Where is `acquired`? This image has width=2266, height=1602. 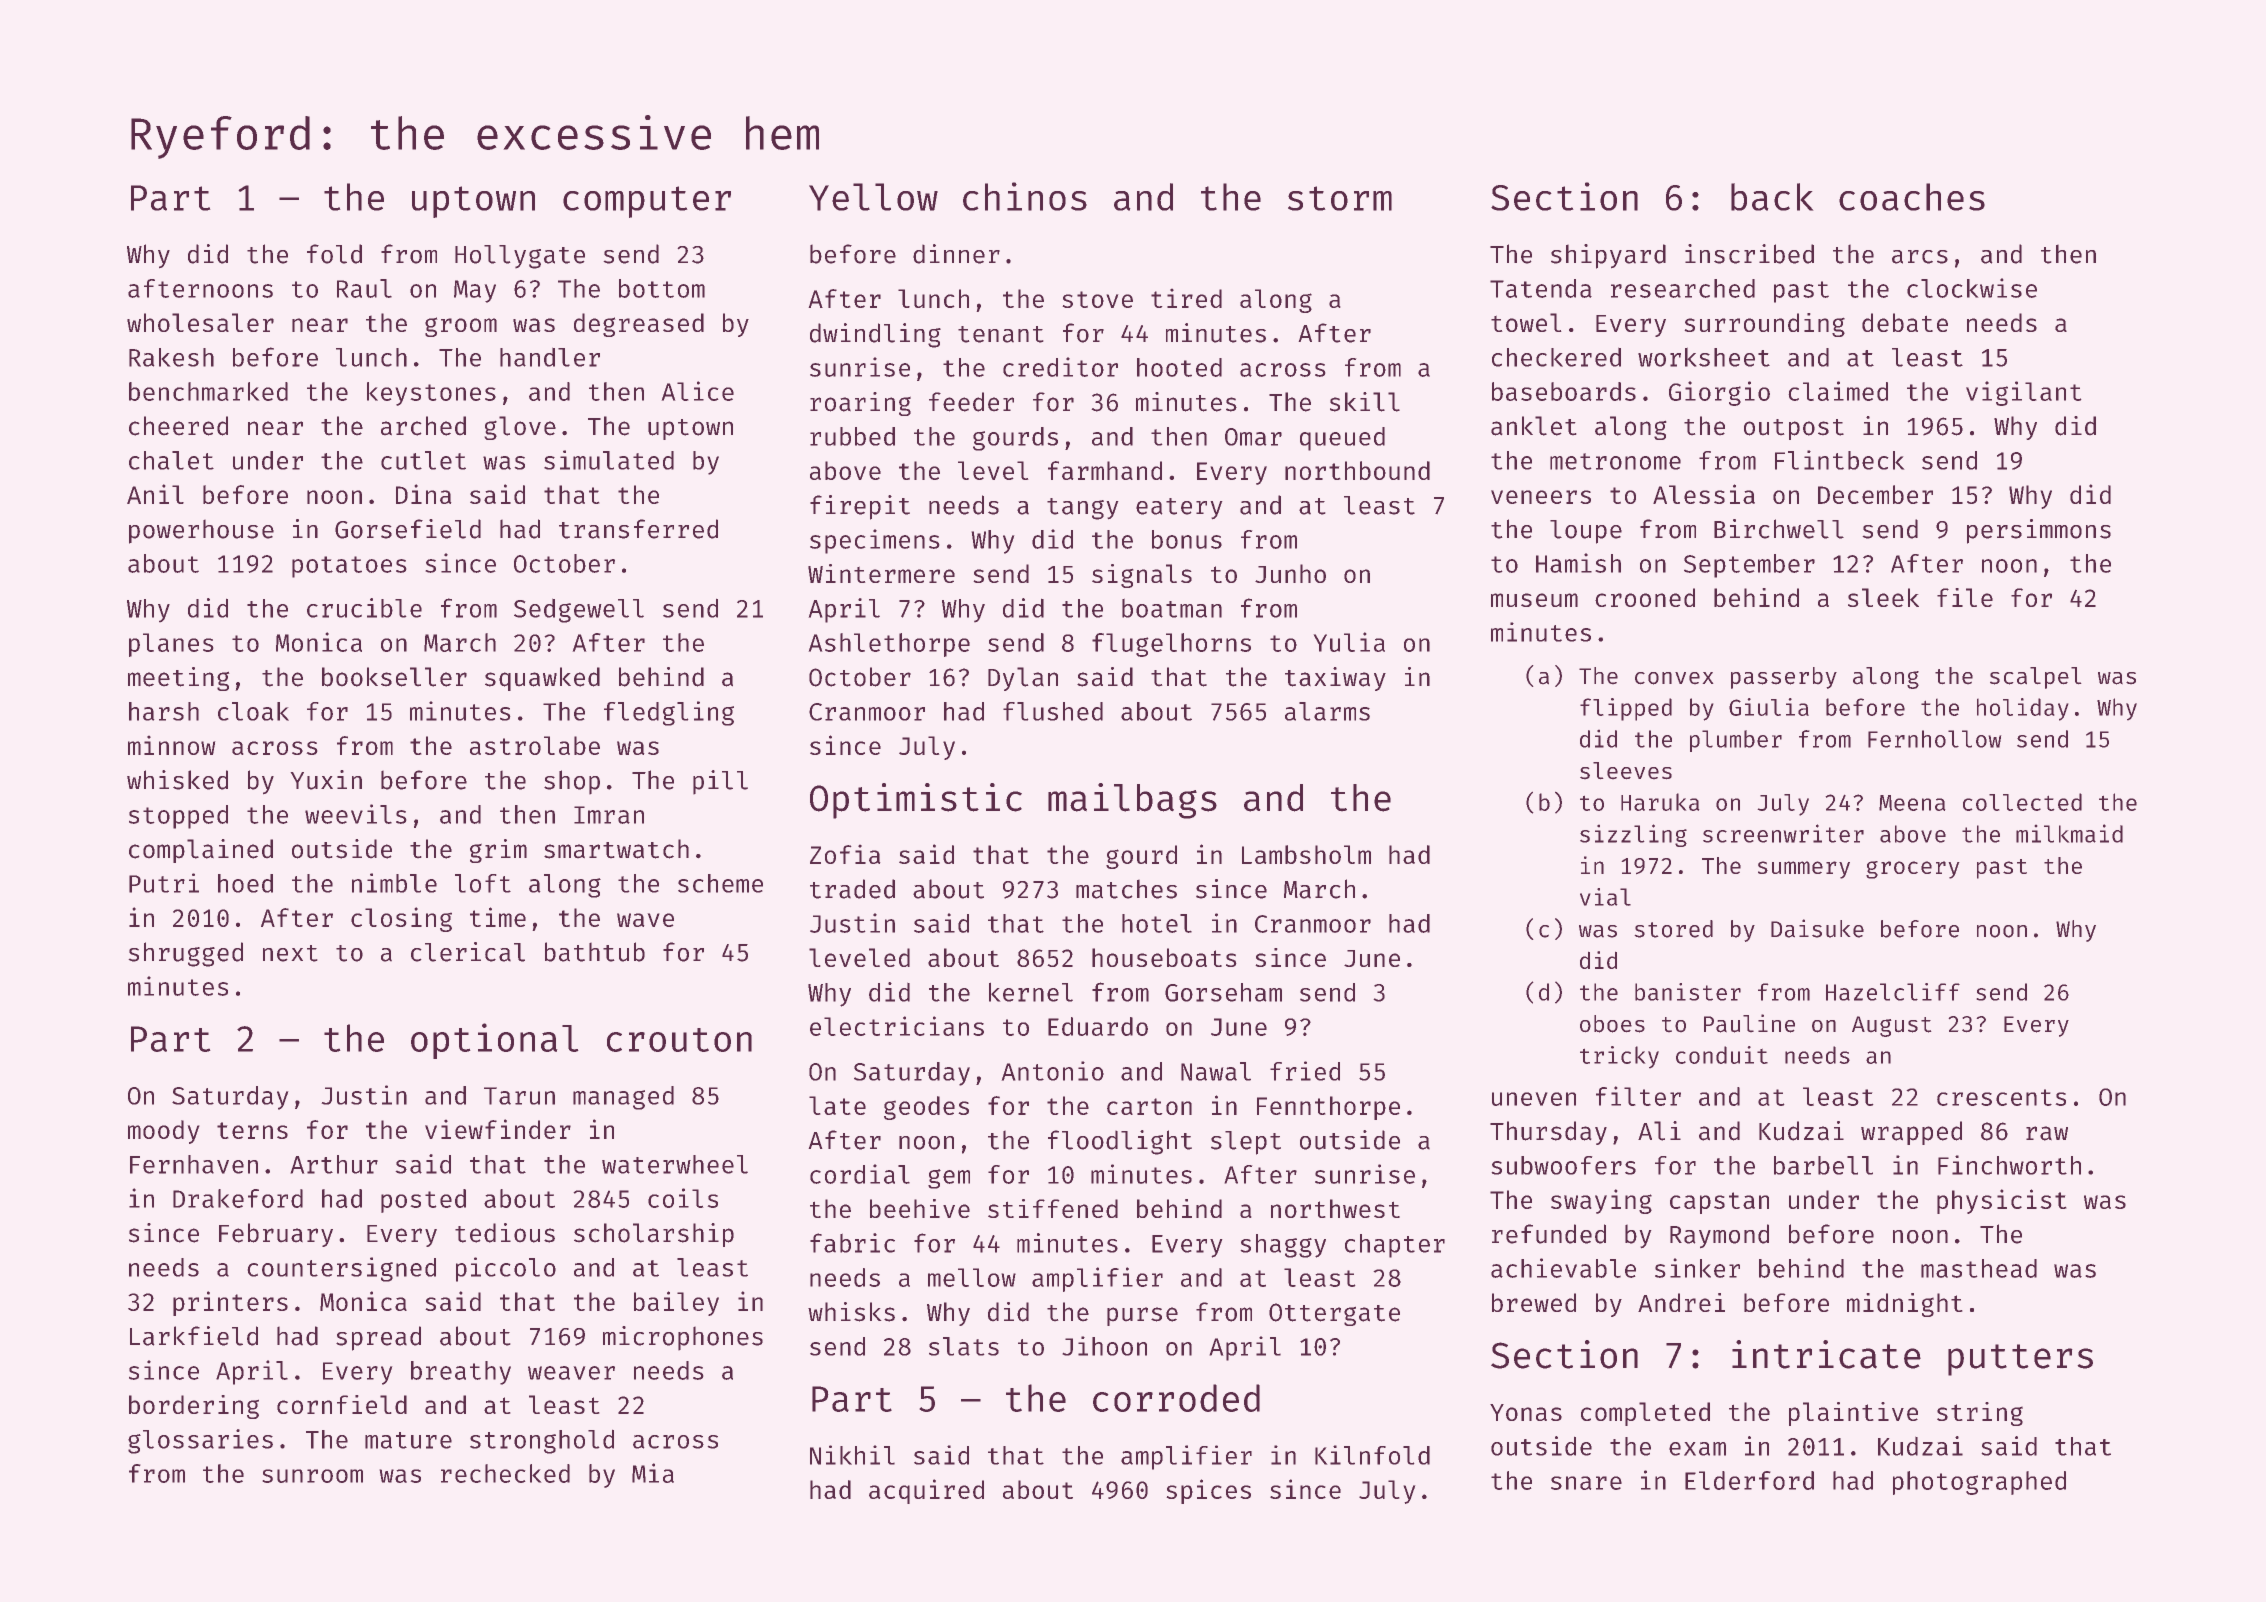 acquired is located at coordinates (926, 1491).
